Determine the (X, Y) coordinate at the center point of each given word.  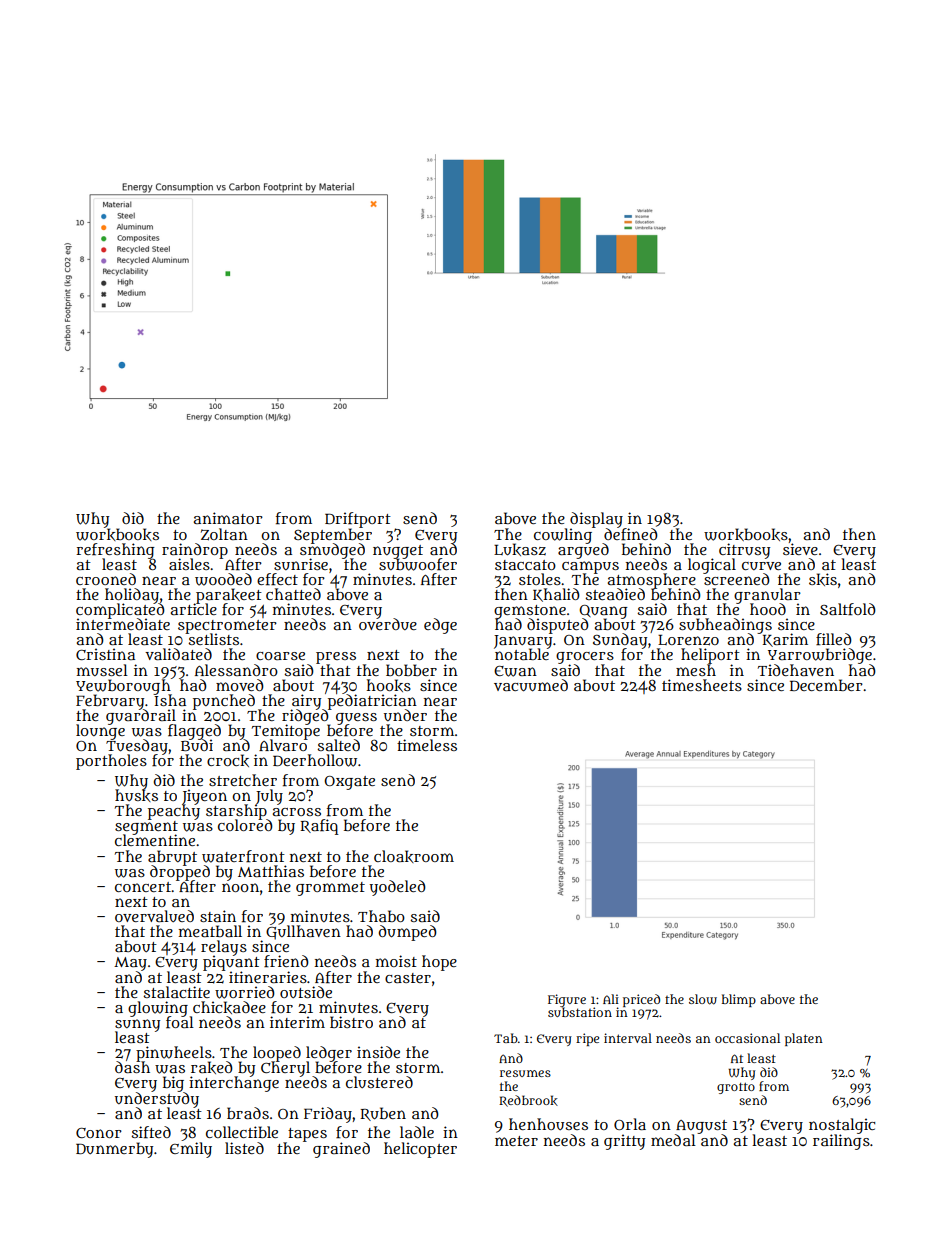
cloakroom (414, 856)
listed (244, 1148)
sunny (137, 1025)
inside (378, 1052)
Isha (169, 700)
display (596, 520)
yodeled (398, 888)
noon (240, 887)
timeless (427, 745)
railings (841, 1142)
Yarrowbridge (820, 656)
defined (631, 534)
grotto (736, 1088)
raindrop (195, 550)
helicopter (420, 1150)
